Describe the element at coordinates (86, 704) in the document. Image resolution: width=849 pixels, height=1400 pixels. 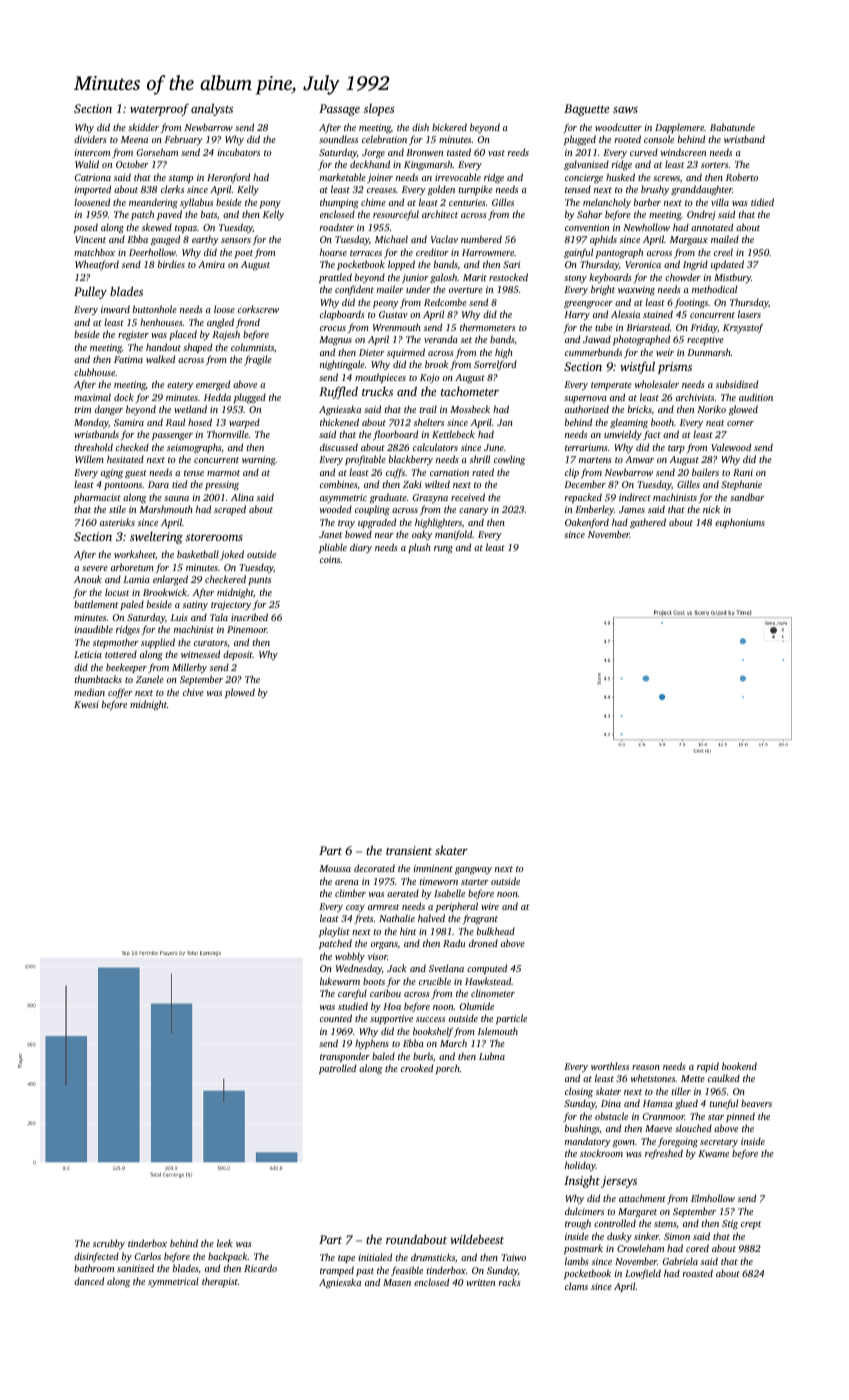
I see `Kwesi` at that location.
